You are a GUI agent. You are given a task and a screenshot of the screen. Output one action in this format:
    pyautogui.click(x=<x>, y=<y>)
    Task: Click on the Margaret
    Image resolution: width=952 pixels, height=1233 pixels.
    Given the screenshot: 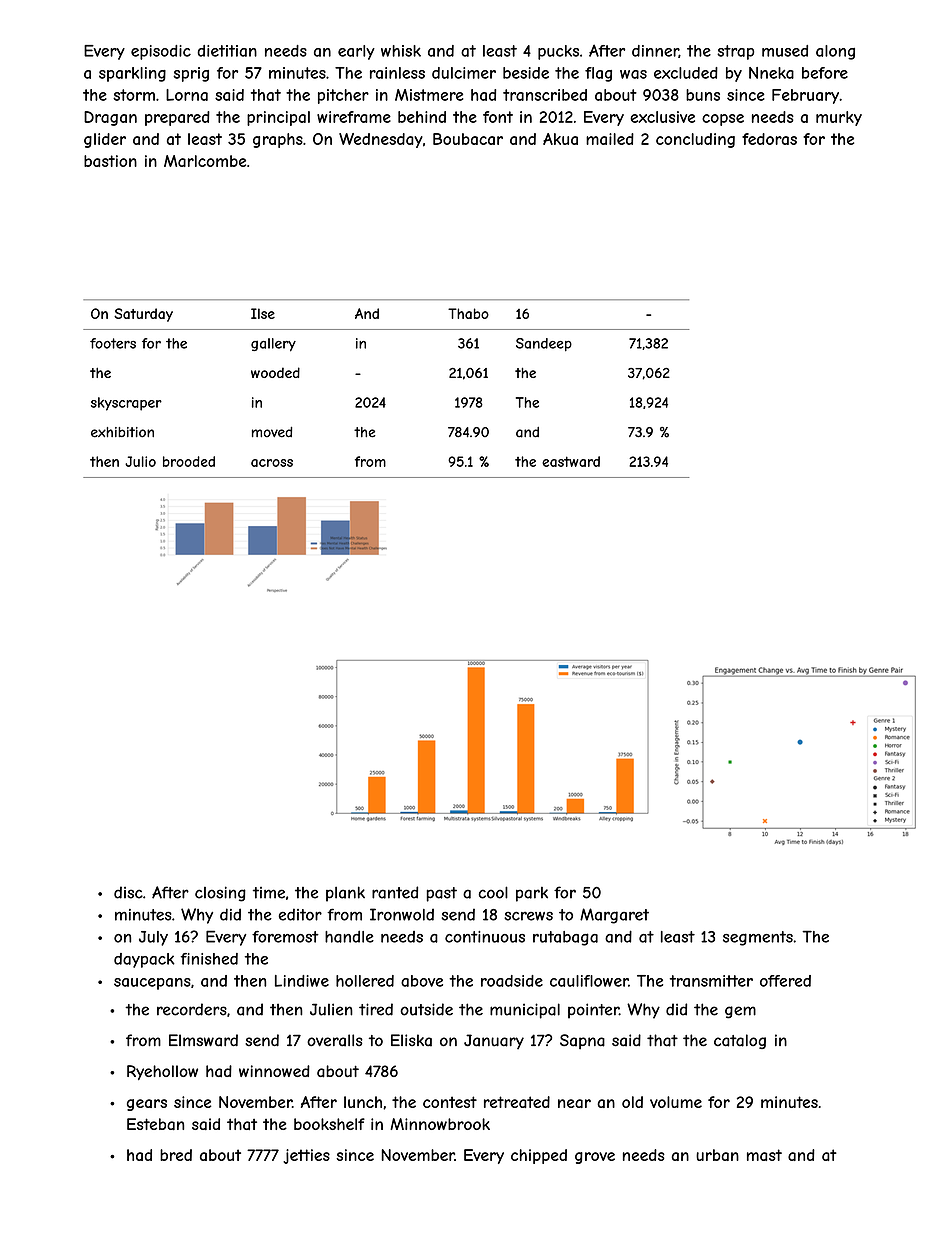 What is the action you would take?
    pyautogui.click(x=614, y=916)
